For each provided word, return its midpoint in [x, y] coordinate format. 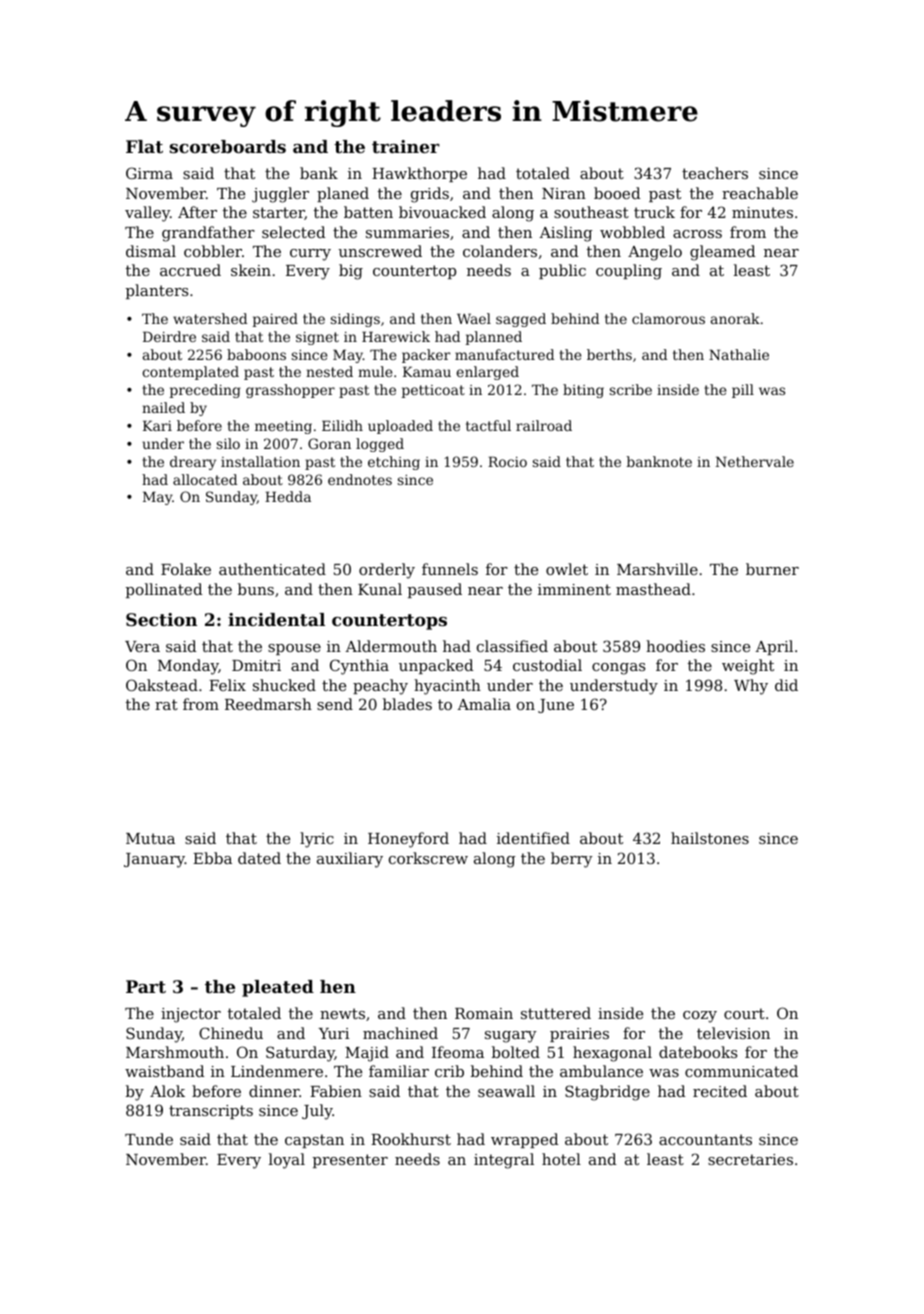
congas [618, 669]
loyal [287, 1161]
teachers [715, 173]
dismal [151, 251]
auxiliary [350, 860]
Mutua [150, 838]
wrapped [525, 1140]
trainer [406, 146]
